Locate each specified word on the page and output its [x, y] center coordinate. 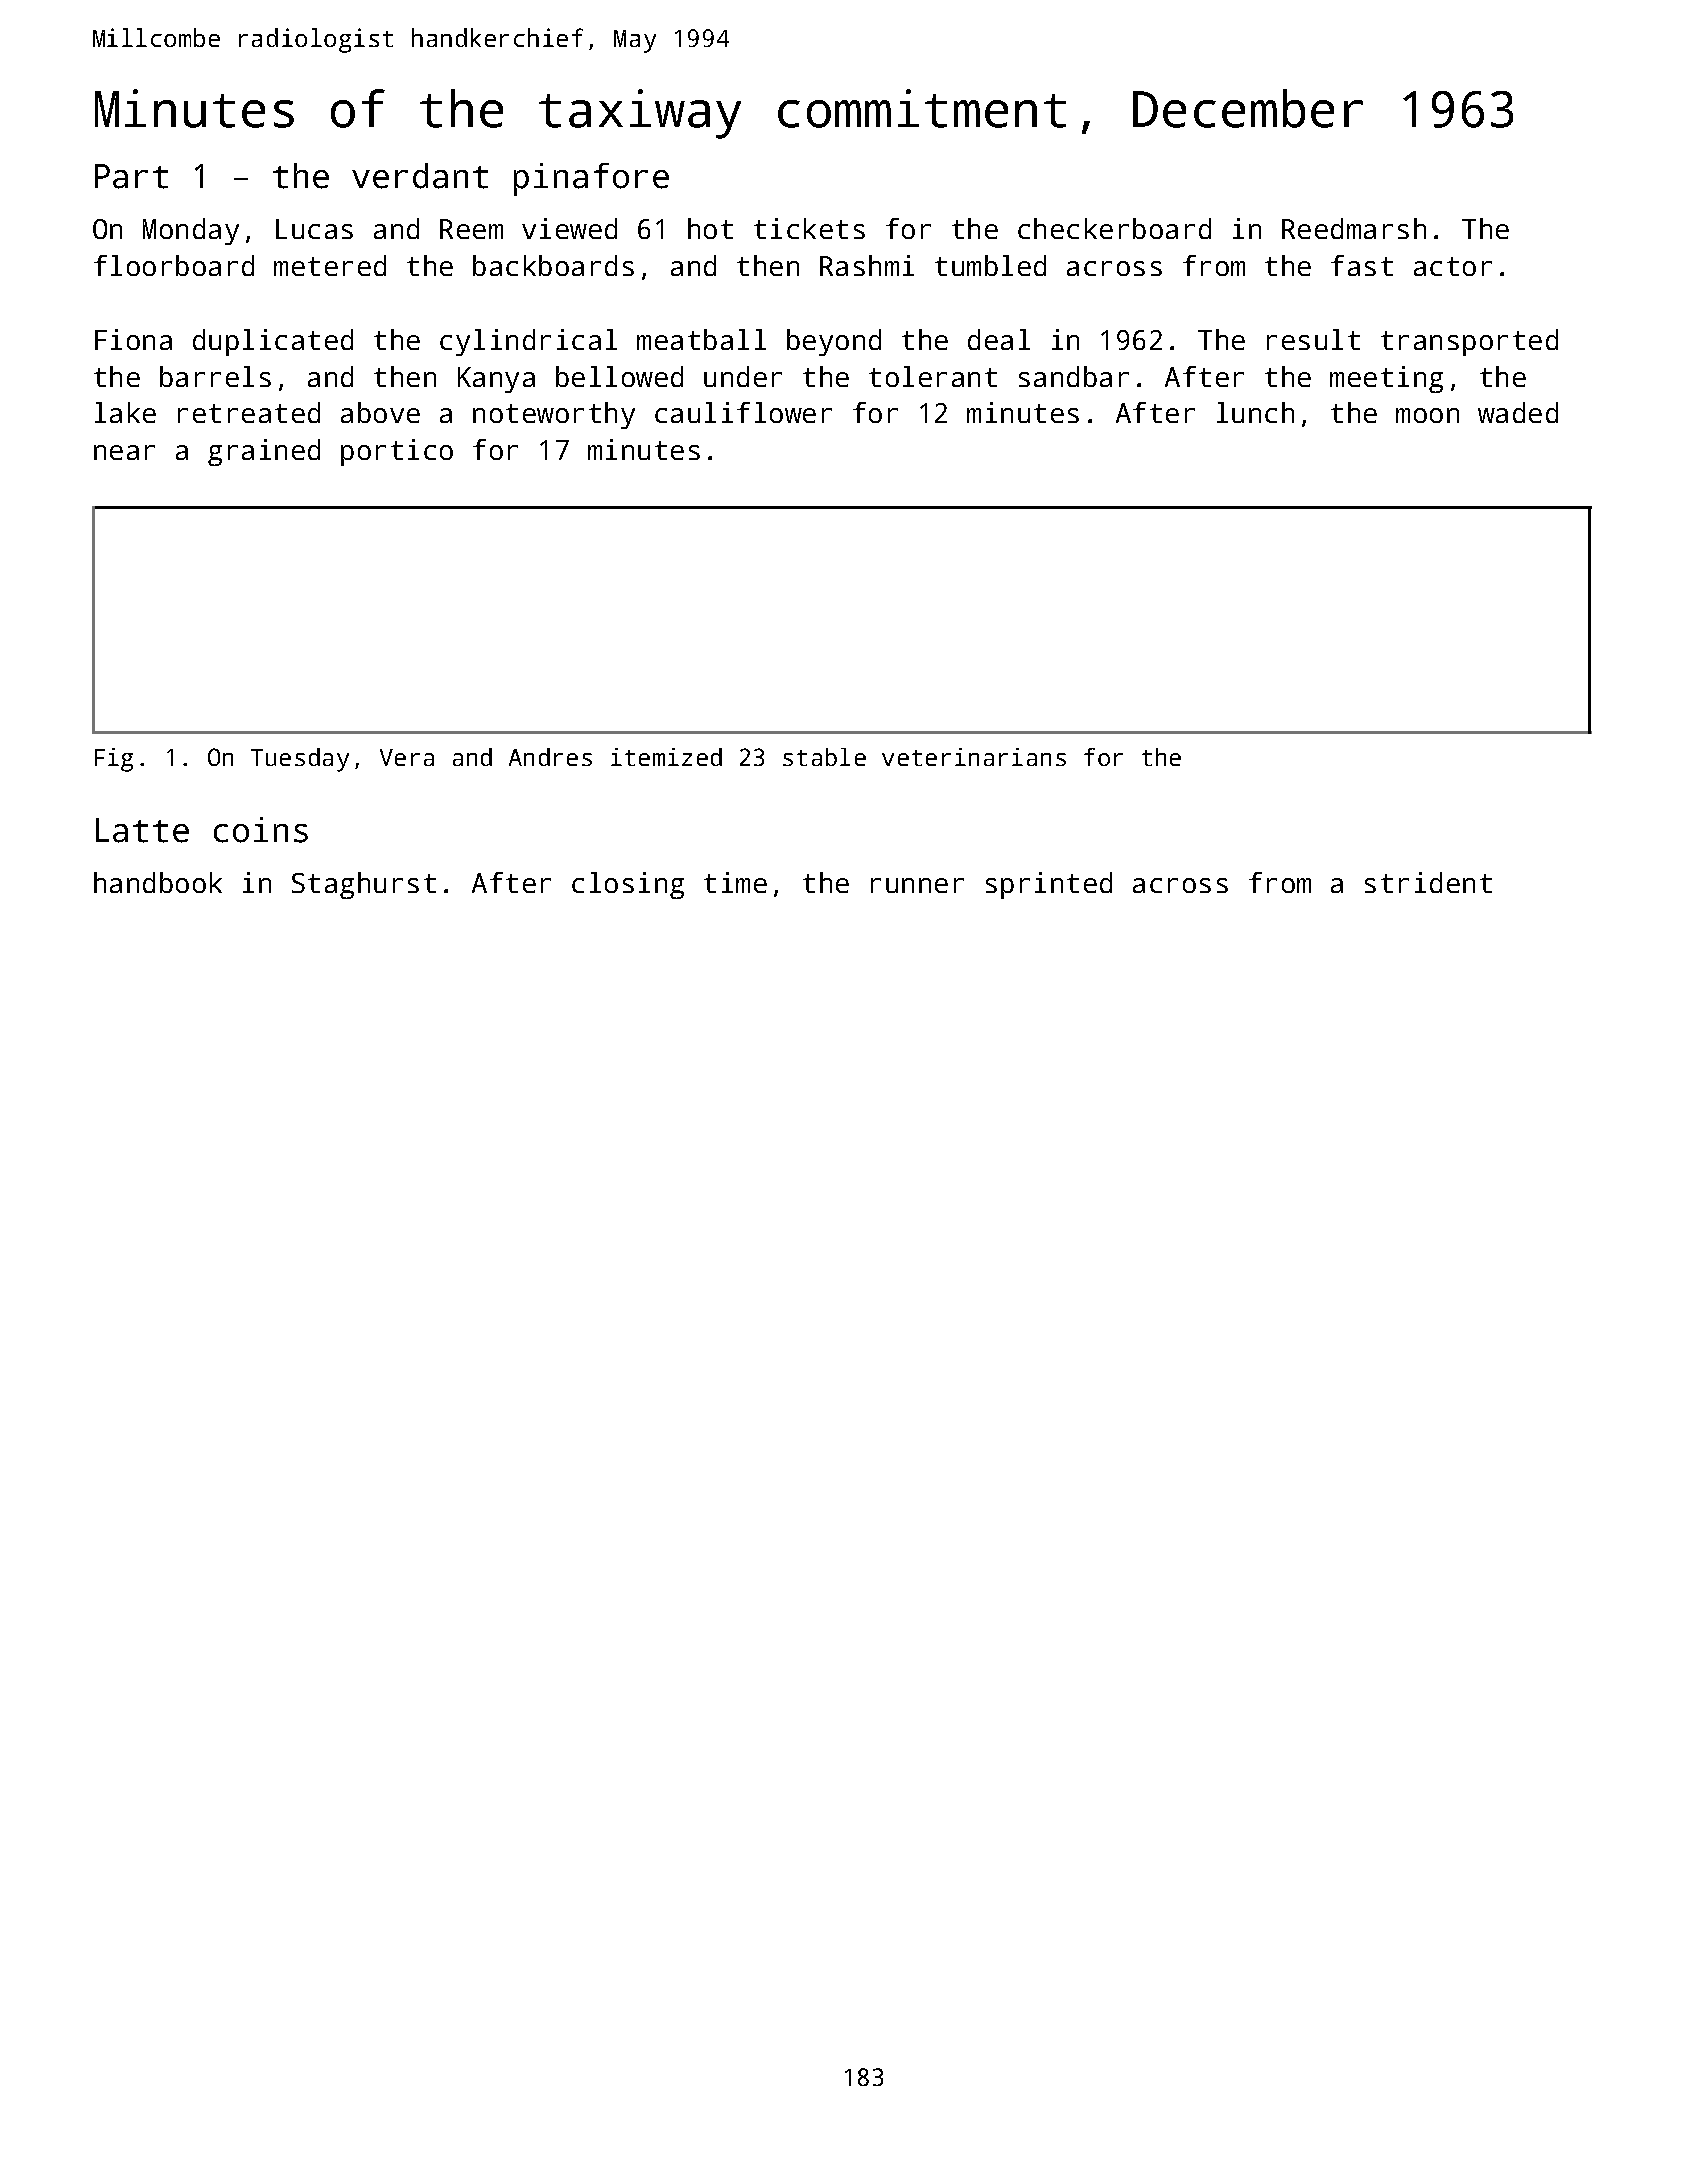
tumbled [990, 265]
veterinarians [974, 757]
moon [1427, 415]
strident [1428, 882]
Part [131, 176]
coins [261, 830]
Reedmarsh [1354, 228]
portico [397, 452]
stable [824, 757]
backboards [553, 265]
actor [1453, 266]
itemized [666, 757]
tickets [809, 228]
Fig [114, 760]
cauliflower [743, 412]
